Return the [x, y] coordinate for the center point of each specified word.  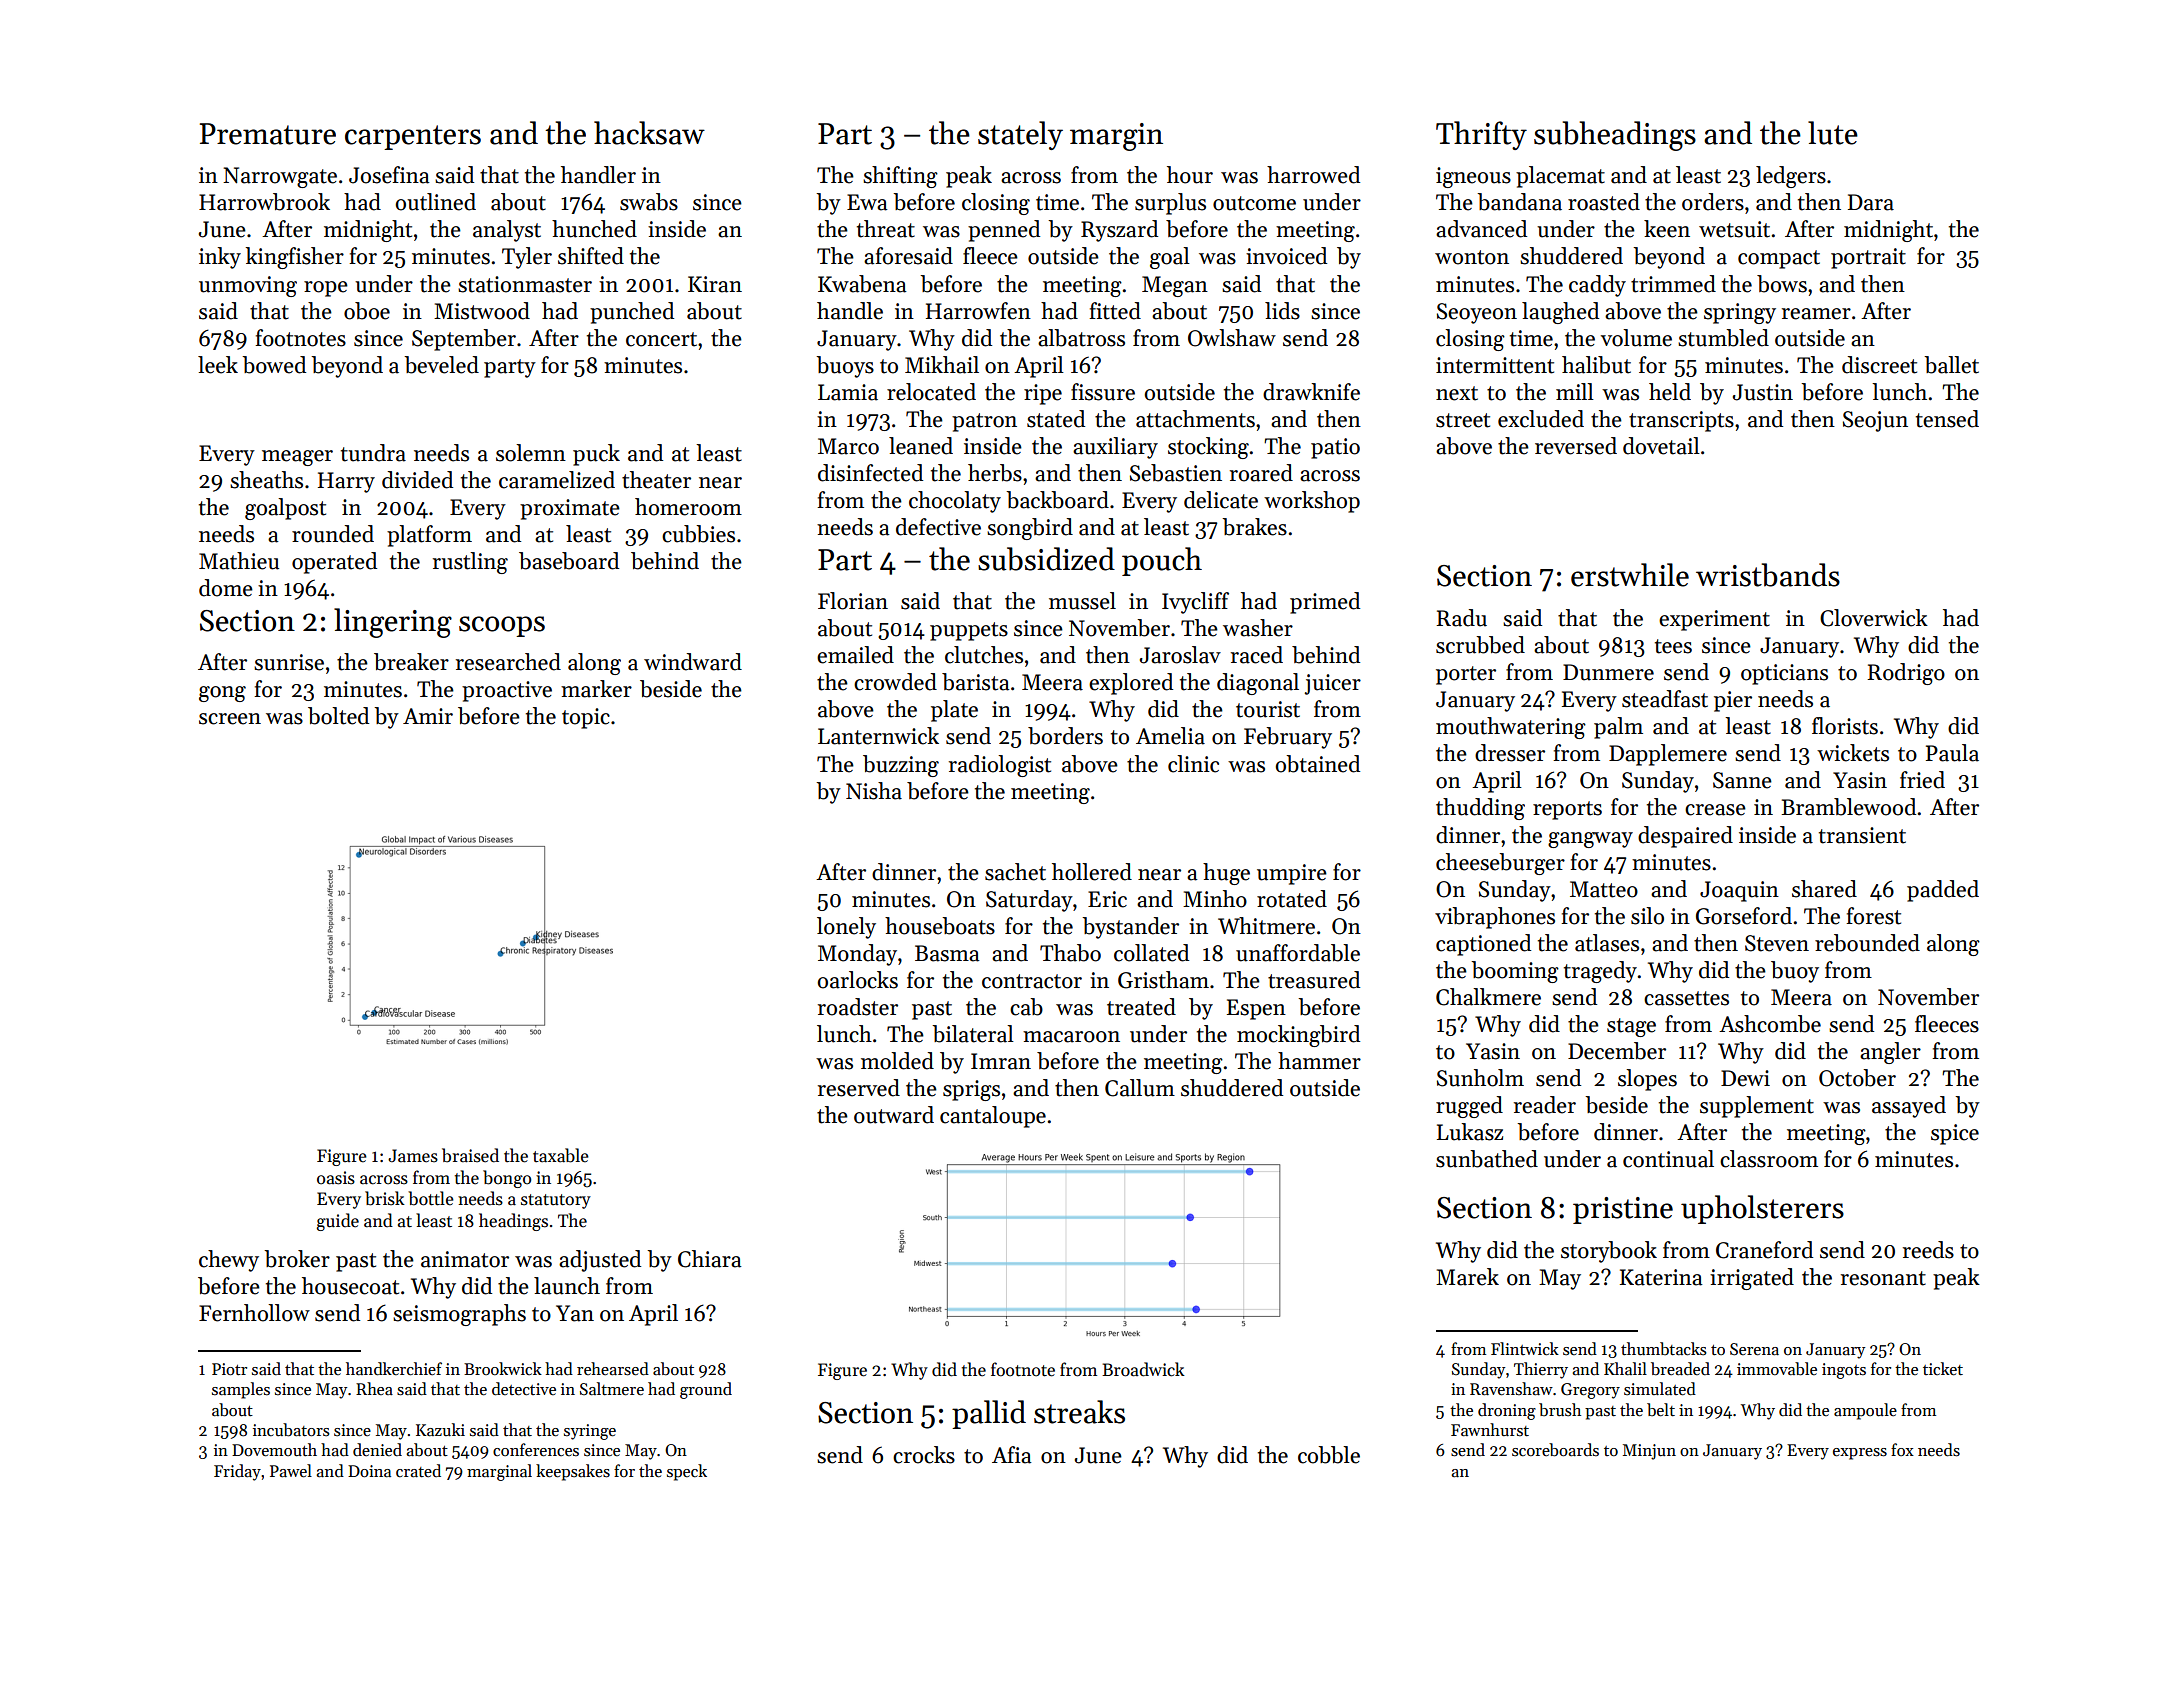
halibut [1596, 365]
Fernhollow [254, 1313]
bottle [431, 1198]
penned [1004, 231]
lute [1833, 133]
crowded [895, 682]
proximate [570, 509]
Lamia [848, 392]
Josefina [389, 175]
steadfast [1665, 699]
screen [230, 719]
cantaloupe [993, 1117]
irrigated [1752, 1279]
